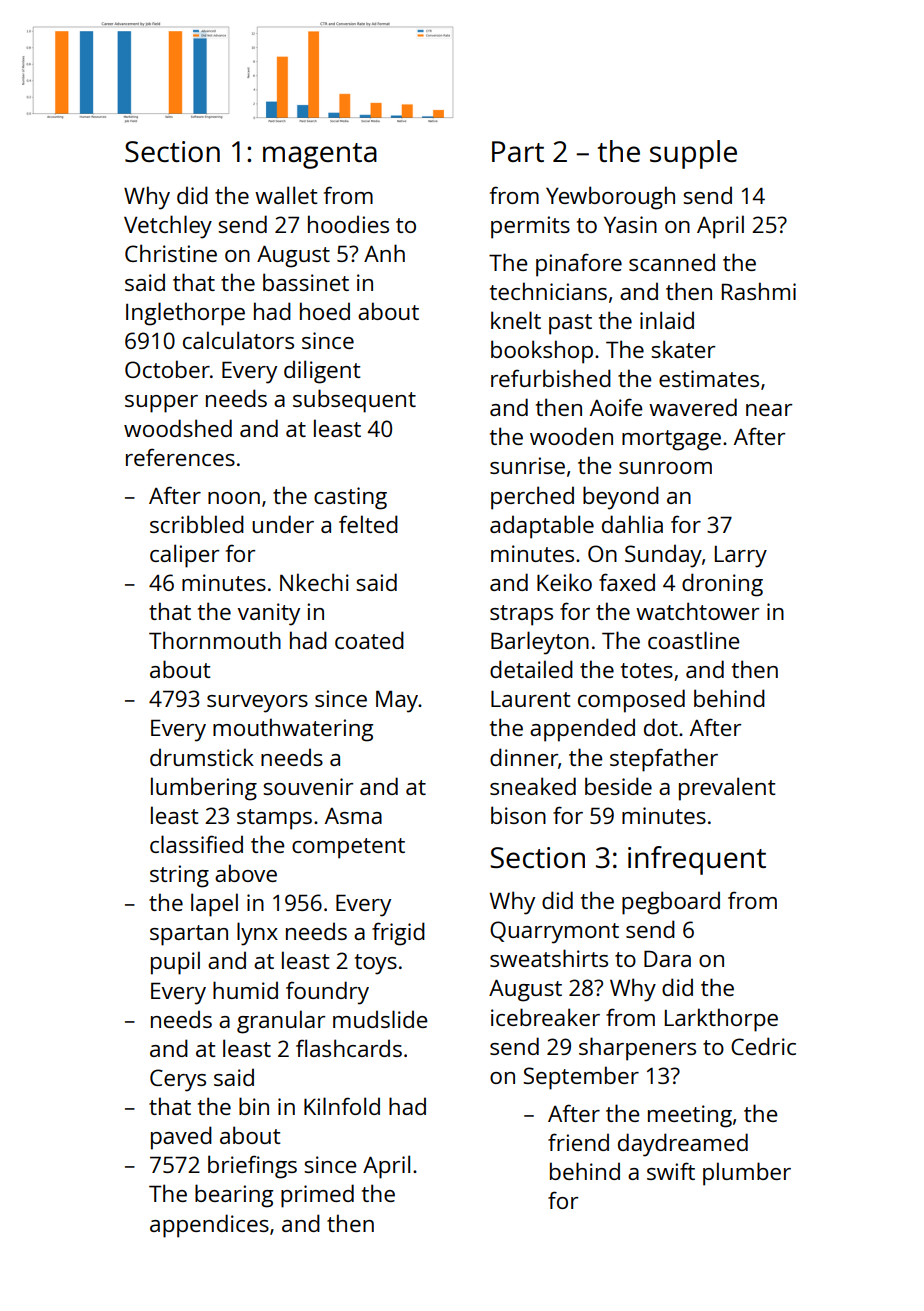 The width and height of the document is (924, 1311). I want to click on friend, so click(578, 1142).
